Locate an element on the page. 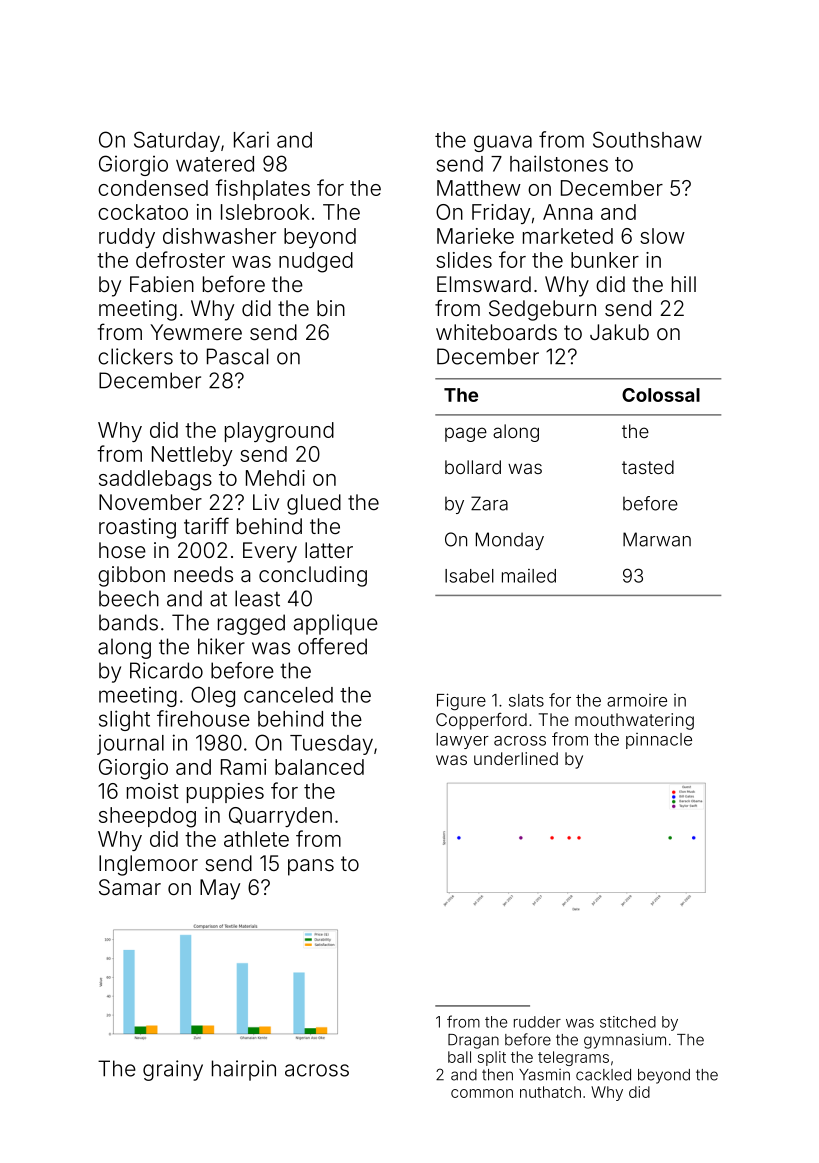 Image resolution: width=819 pixels, height=1163 pixels. hill is located at coordinates (684, 284).
